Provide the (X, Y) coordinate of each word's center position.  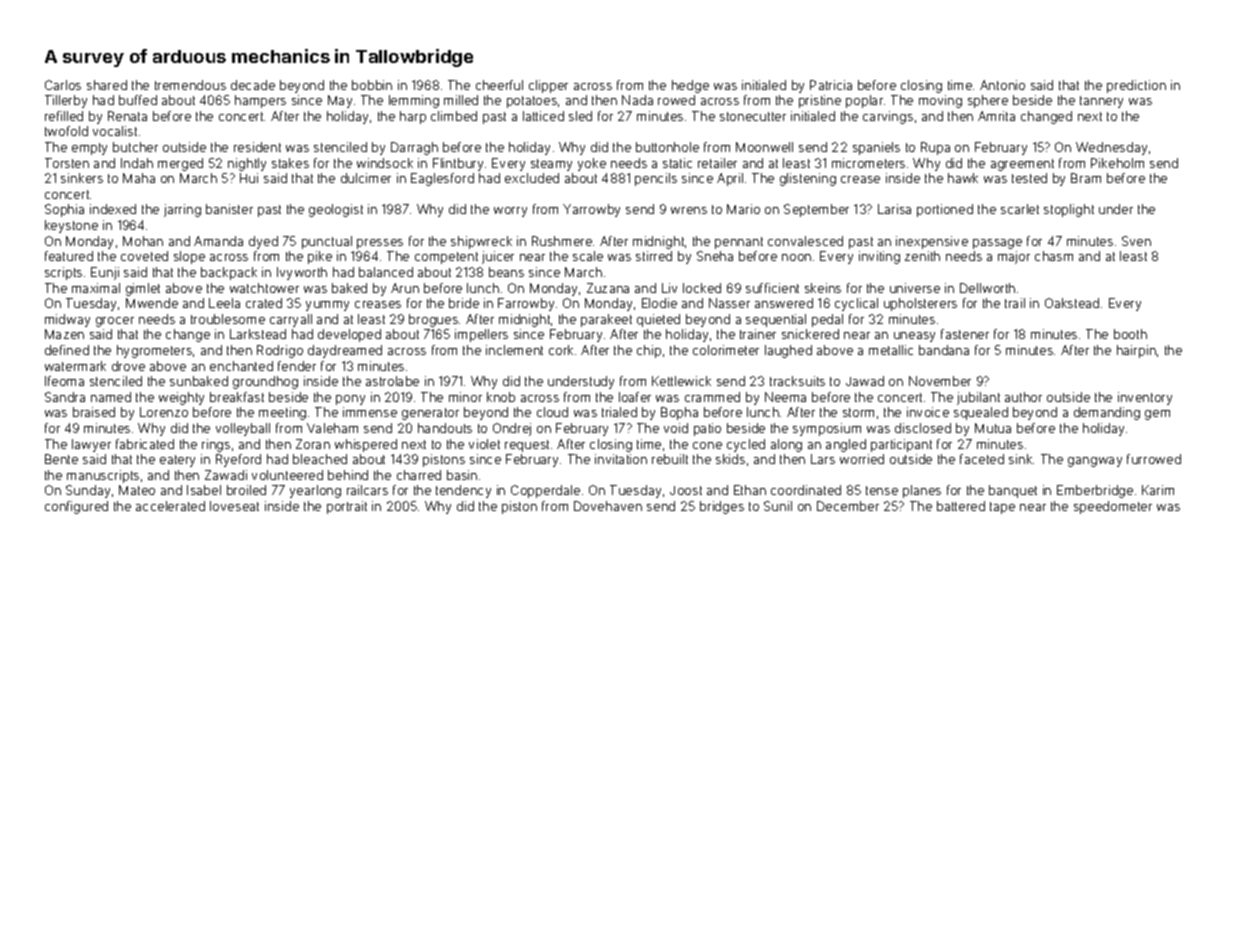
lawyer (91, 445)
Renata (127, 116)
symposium (827, 429)
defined (67, 350)
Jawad (865, 381)
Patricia (831, 85)
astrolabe (392, 381)
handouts (445, 428)
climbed (454, 116)
